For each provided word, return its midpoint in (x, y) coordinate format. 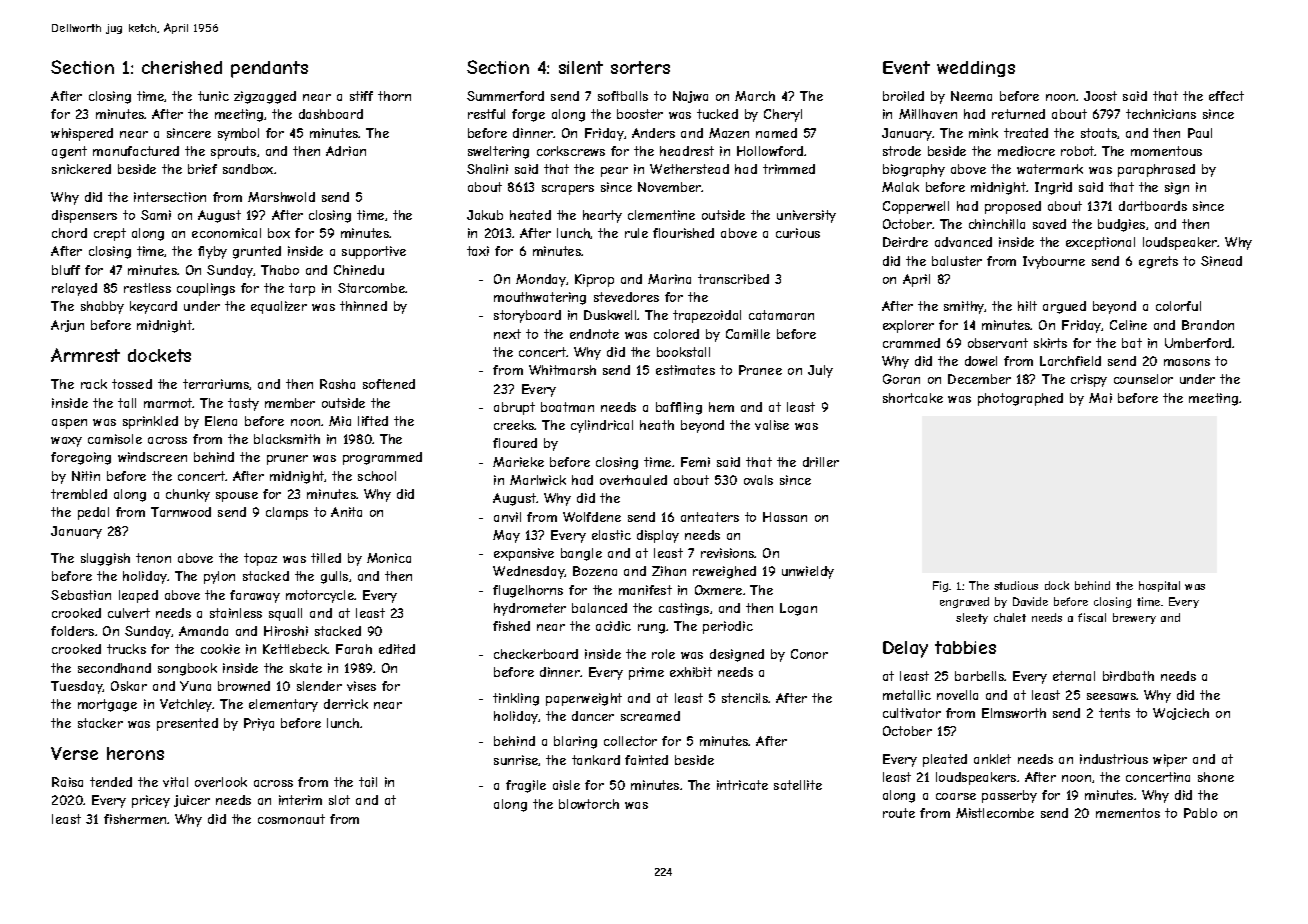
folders (72, 631)
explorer (908, 326)
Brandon (1208, 325)
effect (1226, 96)
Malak (900, 187)
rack (94, 384)
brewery (1134, 618)
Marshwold (281, 197)
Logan (798, 609)
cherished (182, 67)
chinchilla (997, 224)
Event (906, 67)
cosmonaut (291, 819)
